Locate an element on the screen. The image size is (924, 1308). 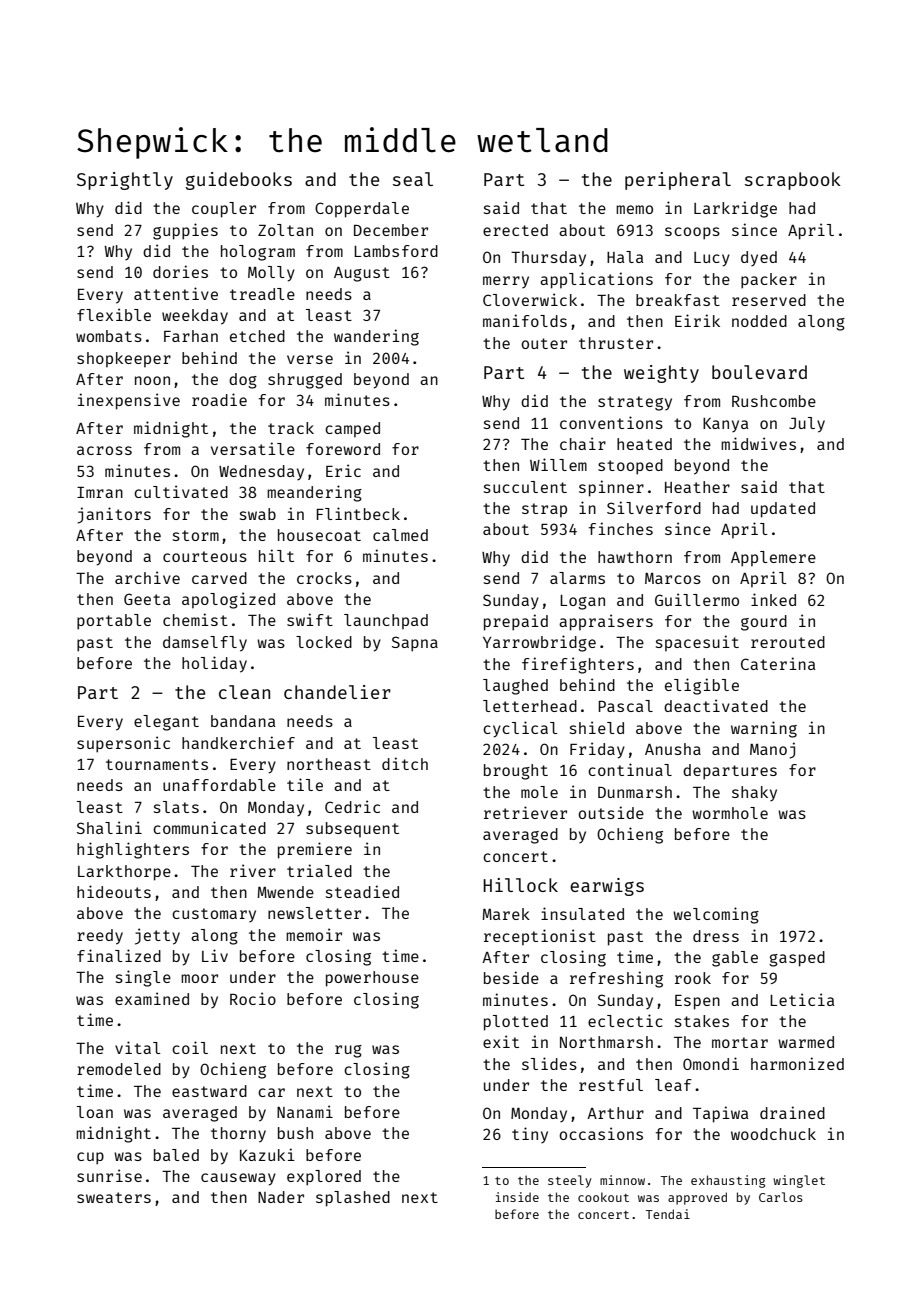
merry is located at coordinates (506, 282).
